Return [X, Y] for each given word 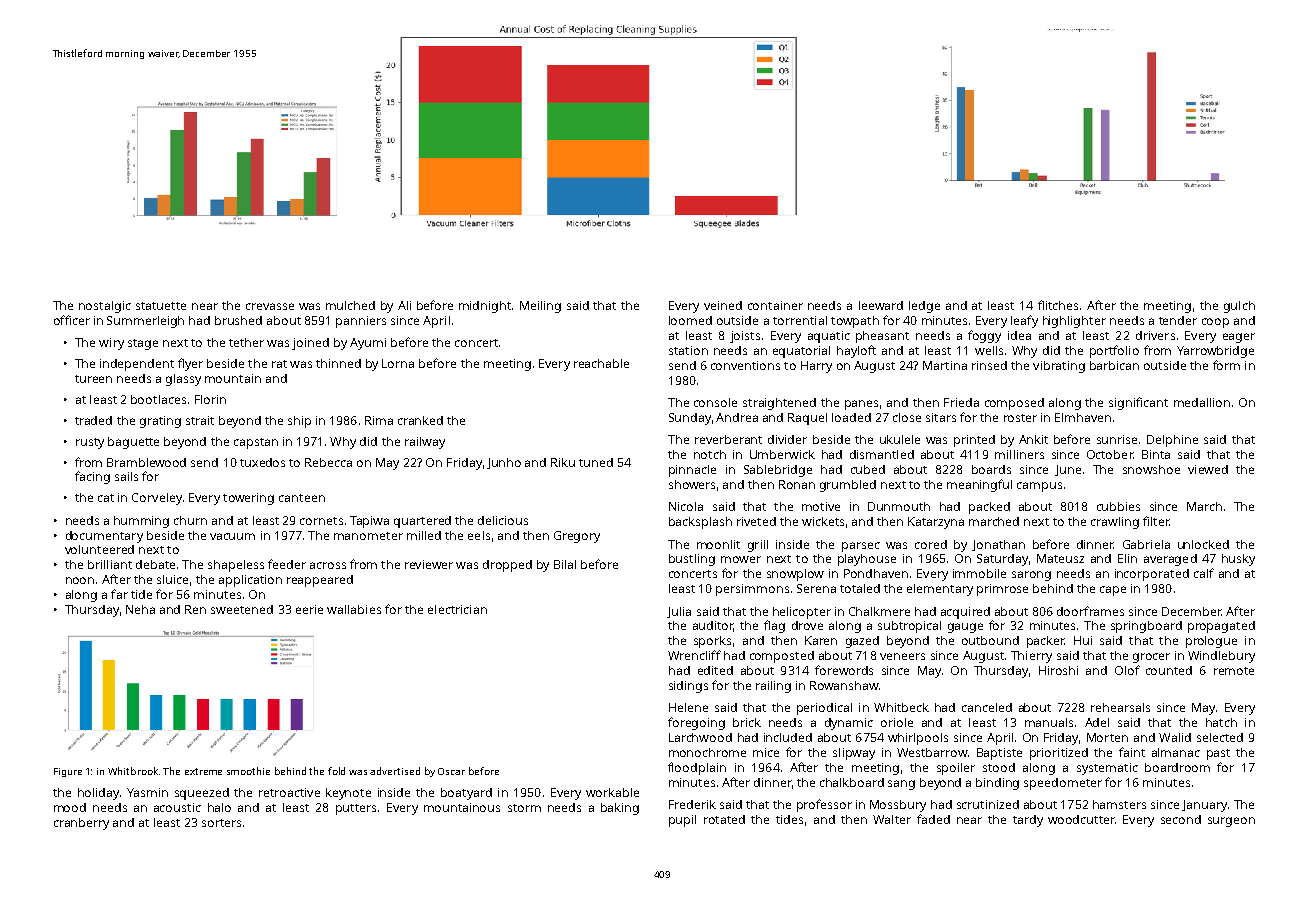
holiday [98, 794]
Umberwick [782, 454]
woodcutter [1081, 819]
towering [248, 499]
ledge [924, 307]
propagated [1221, 627]
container [775, 305]
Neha [140, 609]
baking [620, 809]
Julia [679, 612]
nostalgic [105, 307]
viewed [1208, 469]
